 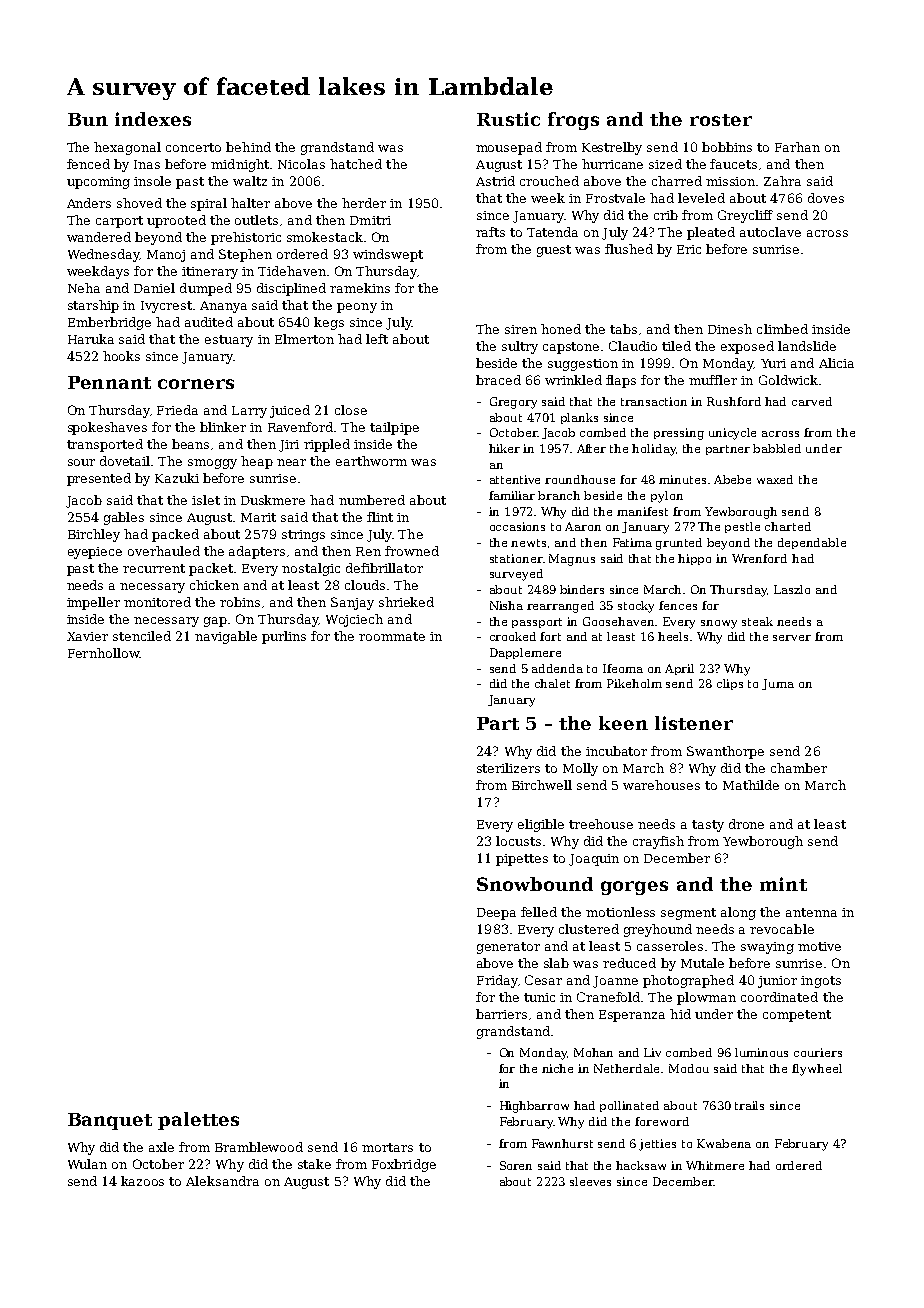 What do you see at coordinates (518, 841) in the screenshot?
I see `locusts` at bounding box center [518, 841].
